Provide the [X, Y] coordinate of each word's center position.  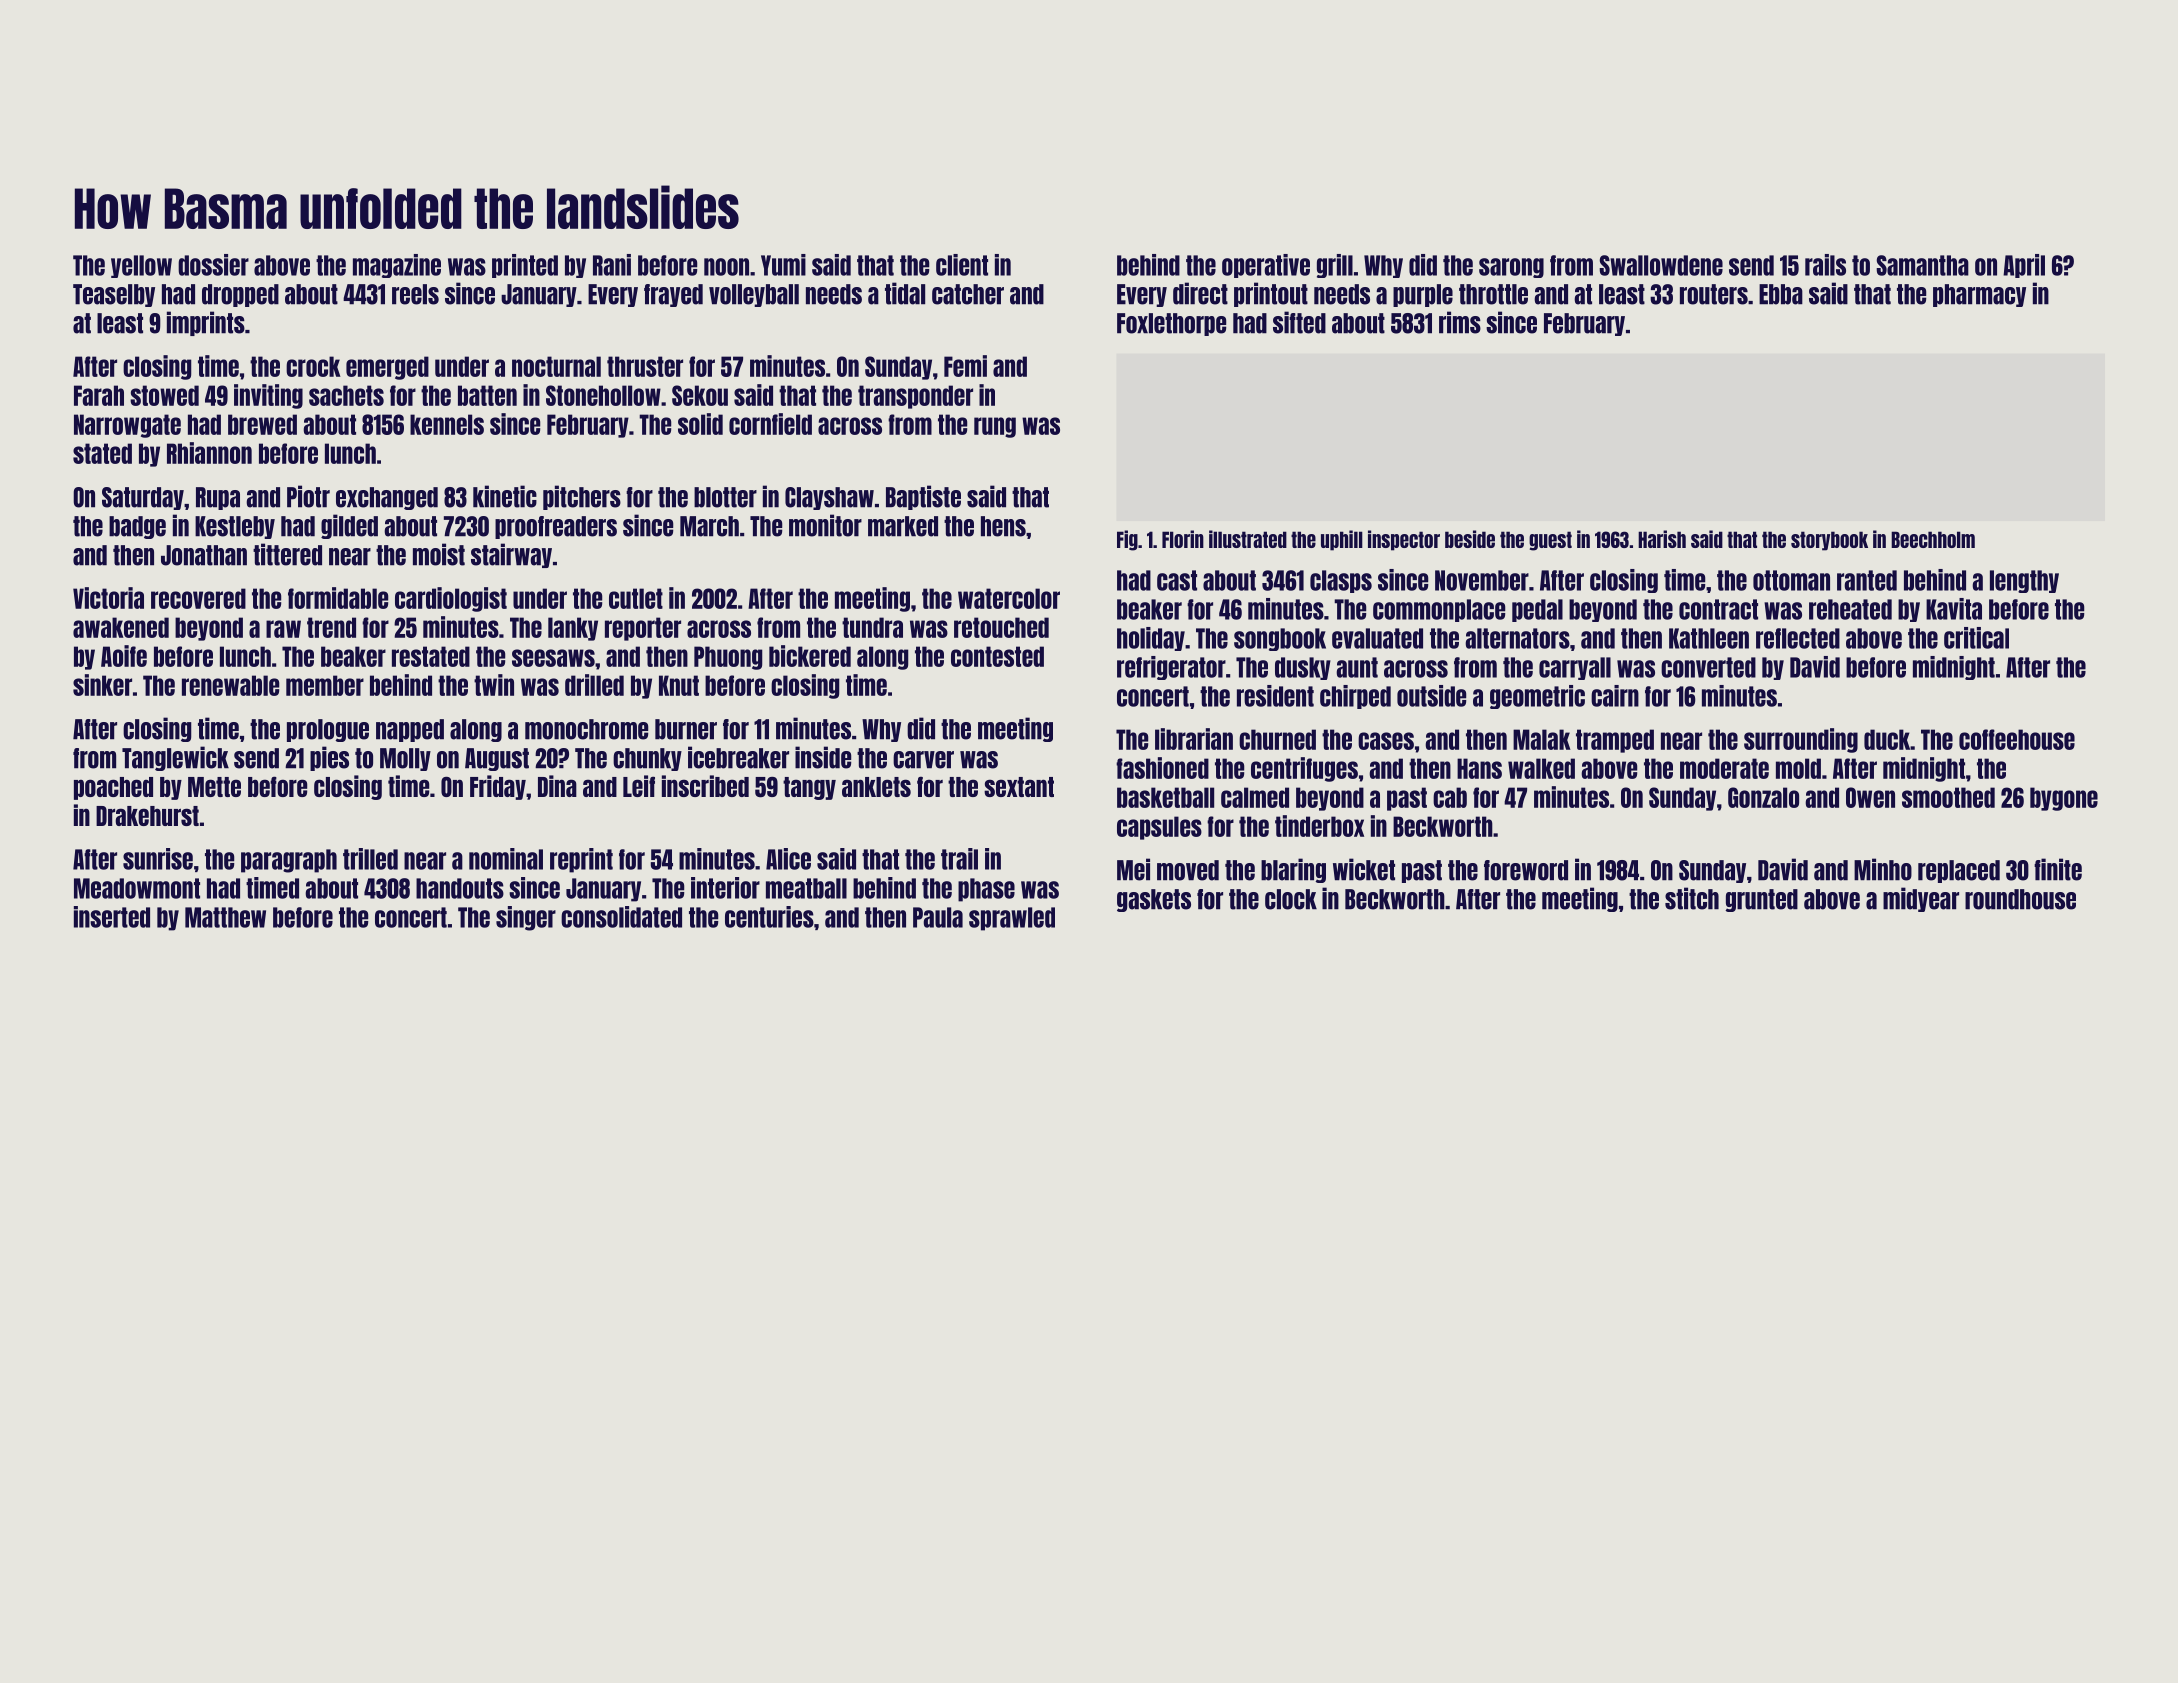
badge [137, 527]
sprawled [1012, 919]
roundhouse [2020, 899]
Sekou [700, 395]
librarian [1194, 739]
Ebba [1781, 294]
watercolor [1009, 598]
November [1482, 580]
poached [113, 788]
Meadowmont [137, 888]
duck [1887, 739]
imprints [206, 323]
